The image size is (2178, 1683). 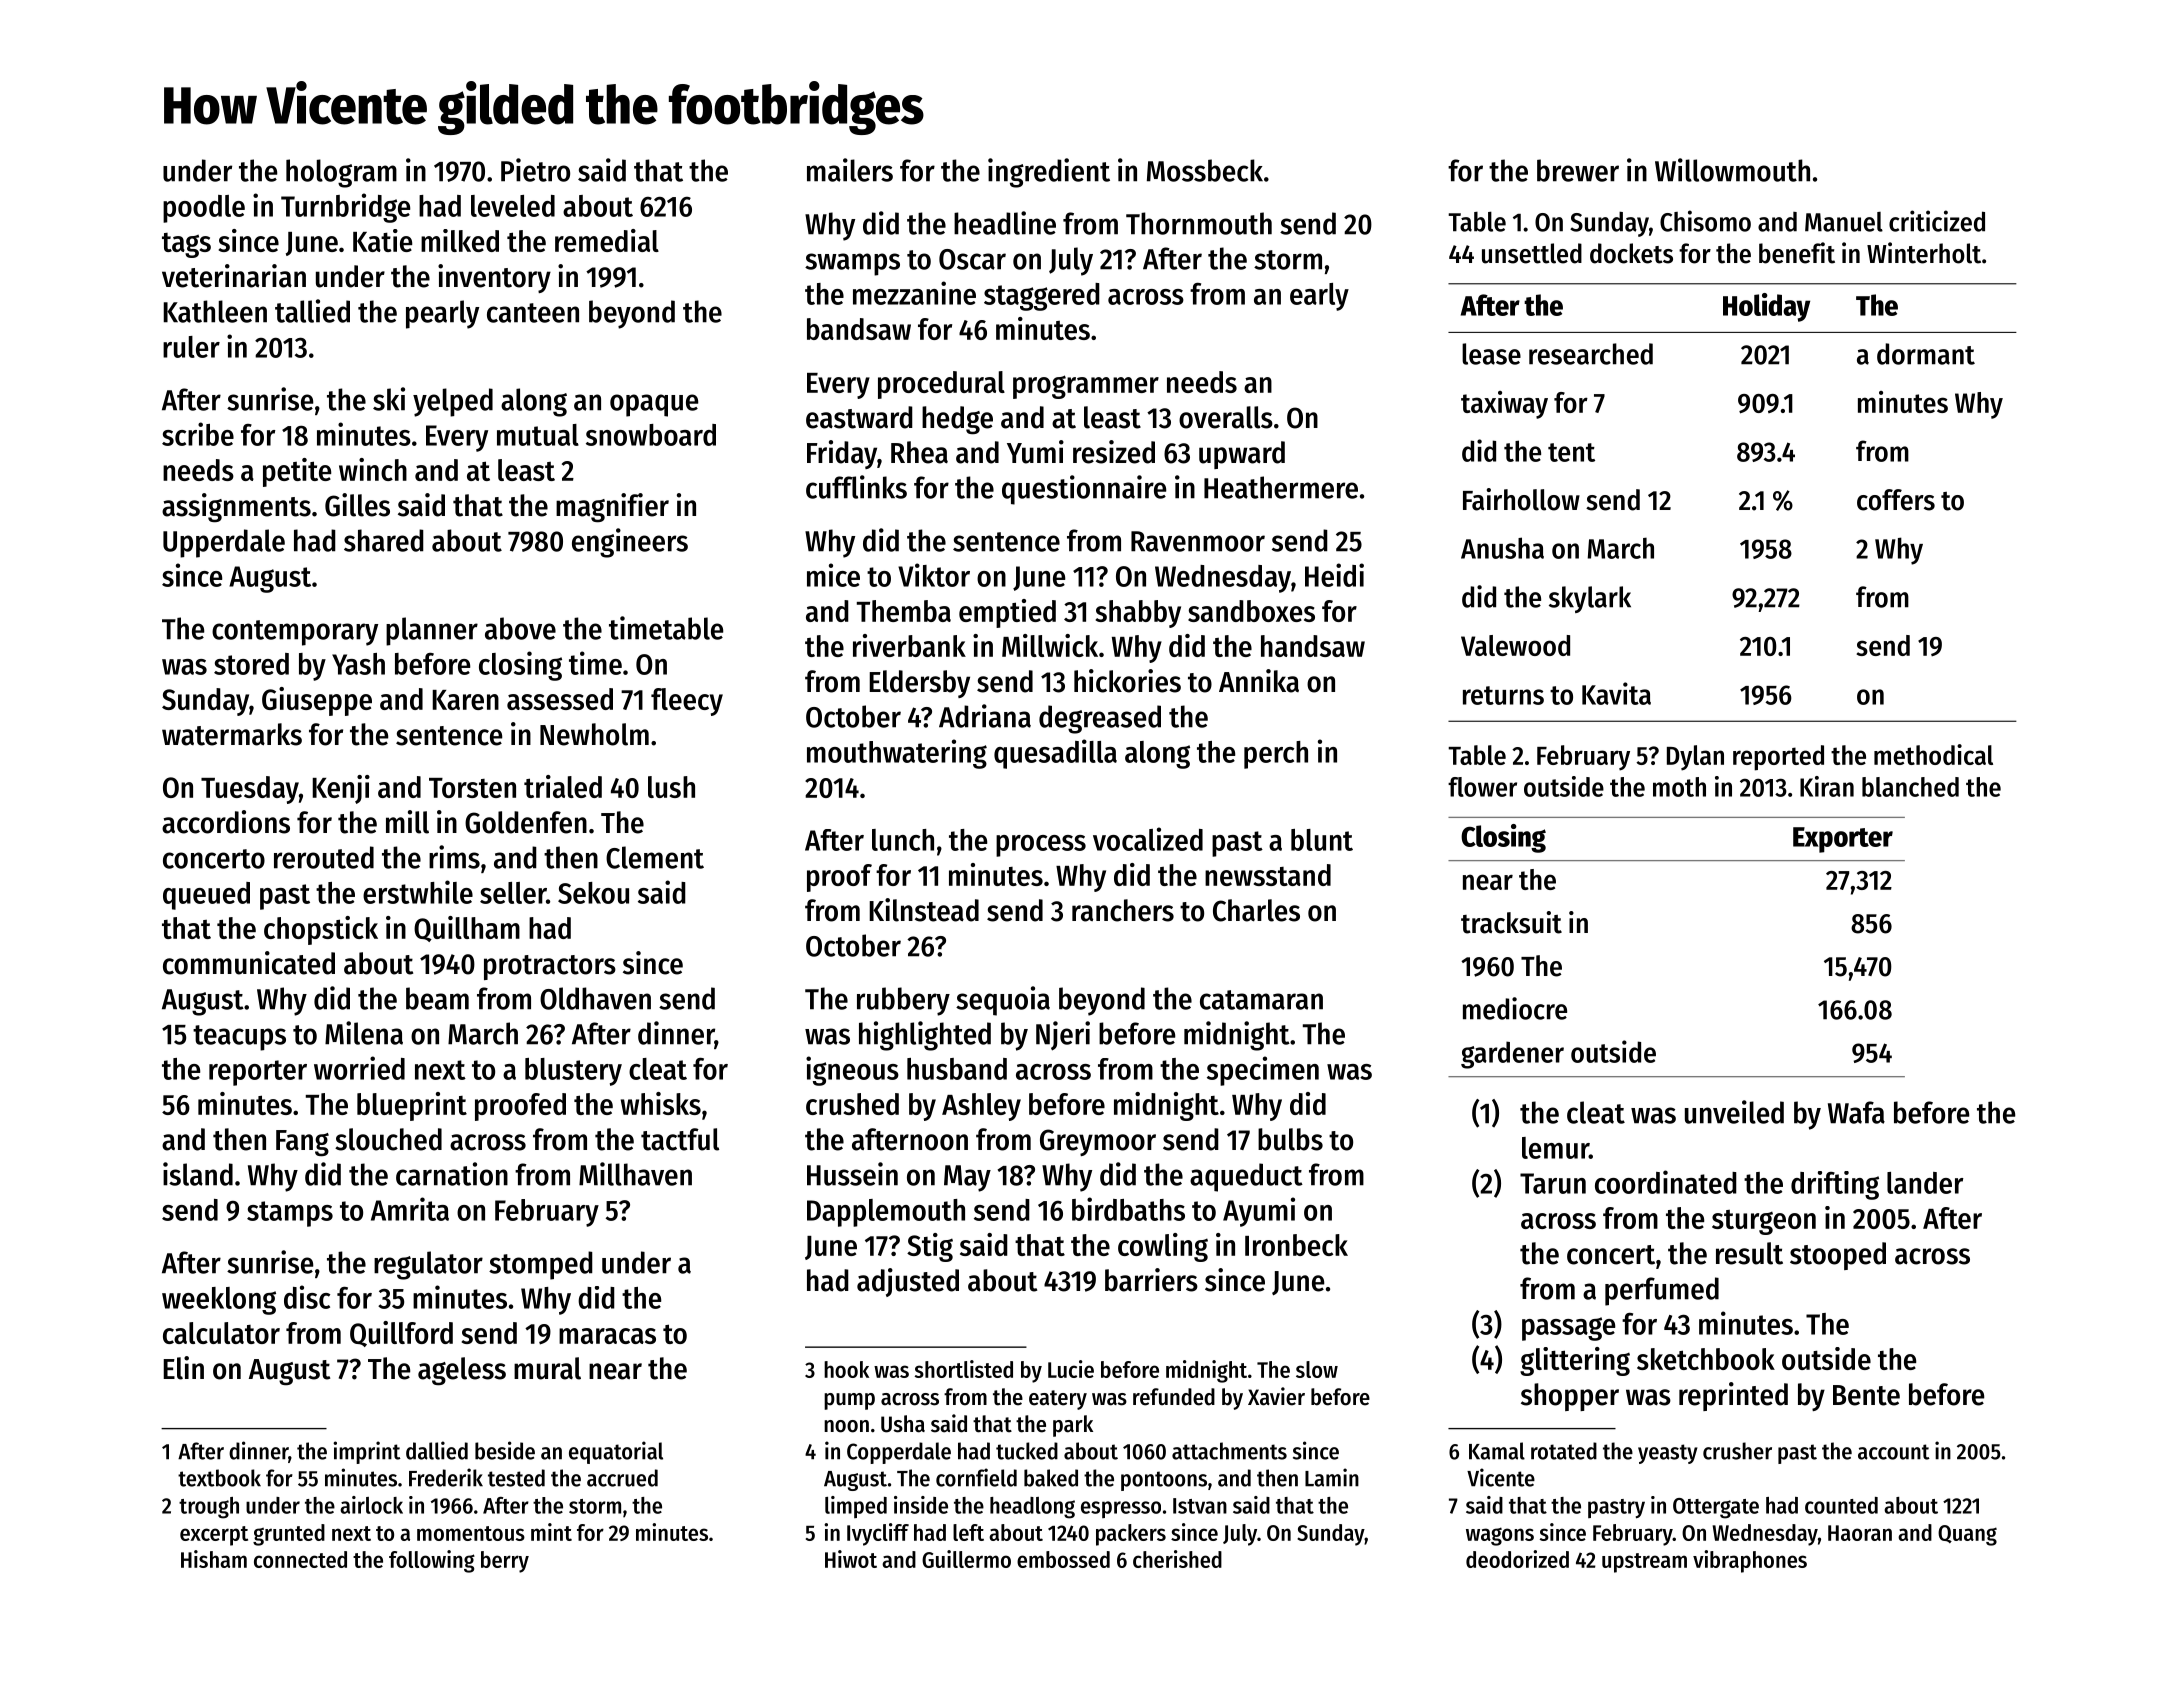 I want to click on skylark, so click(x=1590, y=599).
